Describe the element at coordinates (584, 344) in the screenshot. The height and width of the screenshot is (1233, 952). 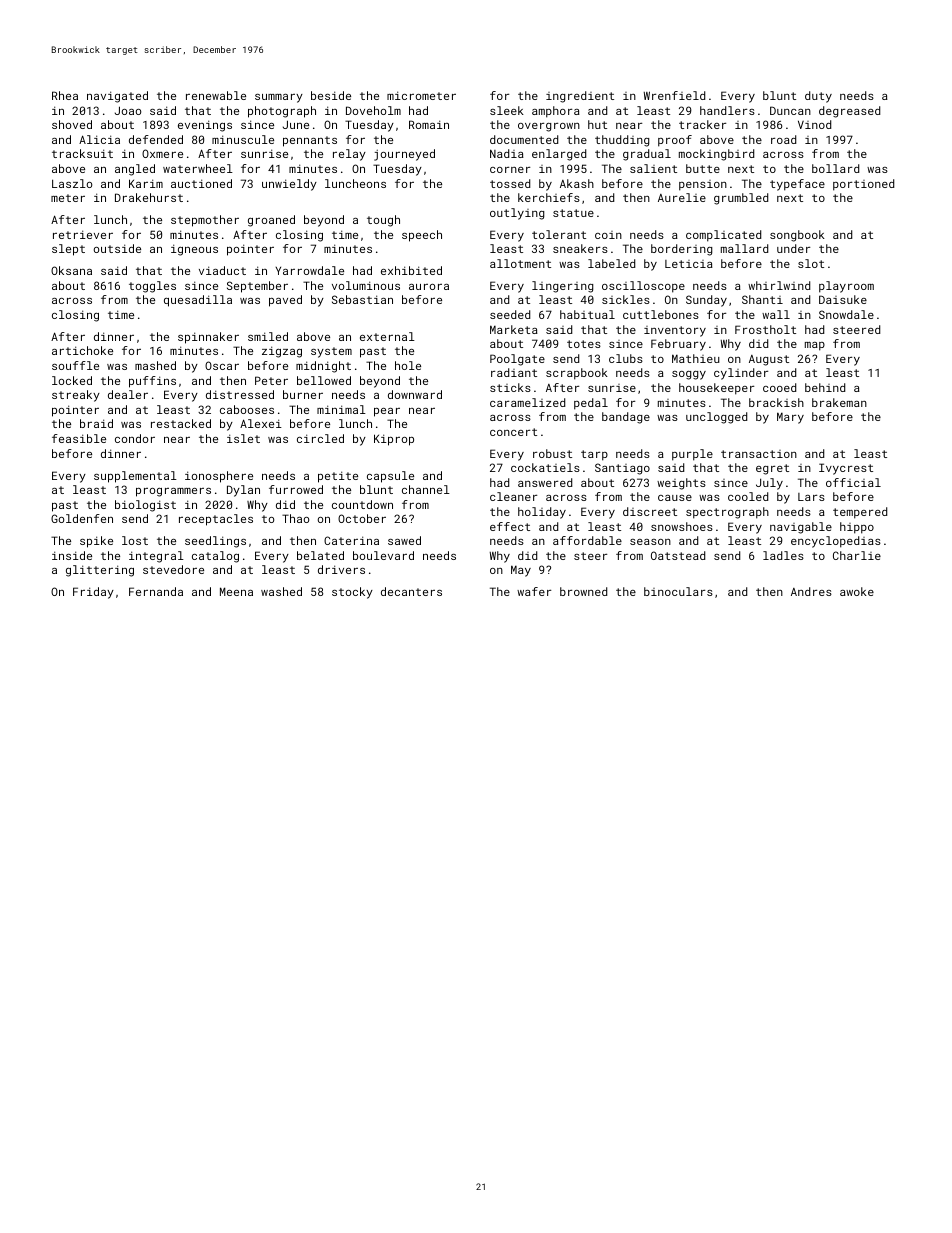
I see `totes` at that location.
